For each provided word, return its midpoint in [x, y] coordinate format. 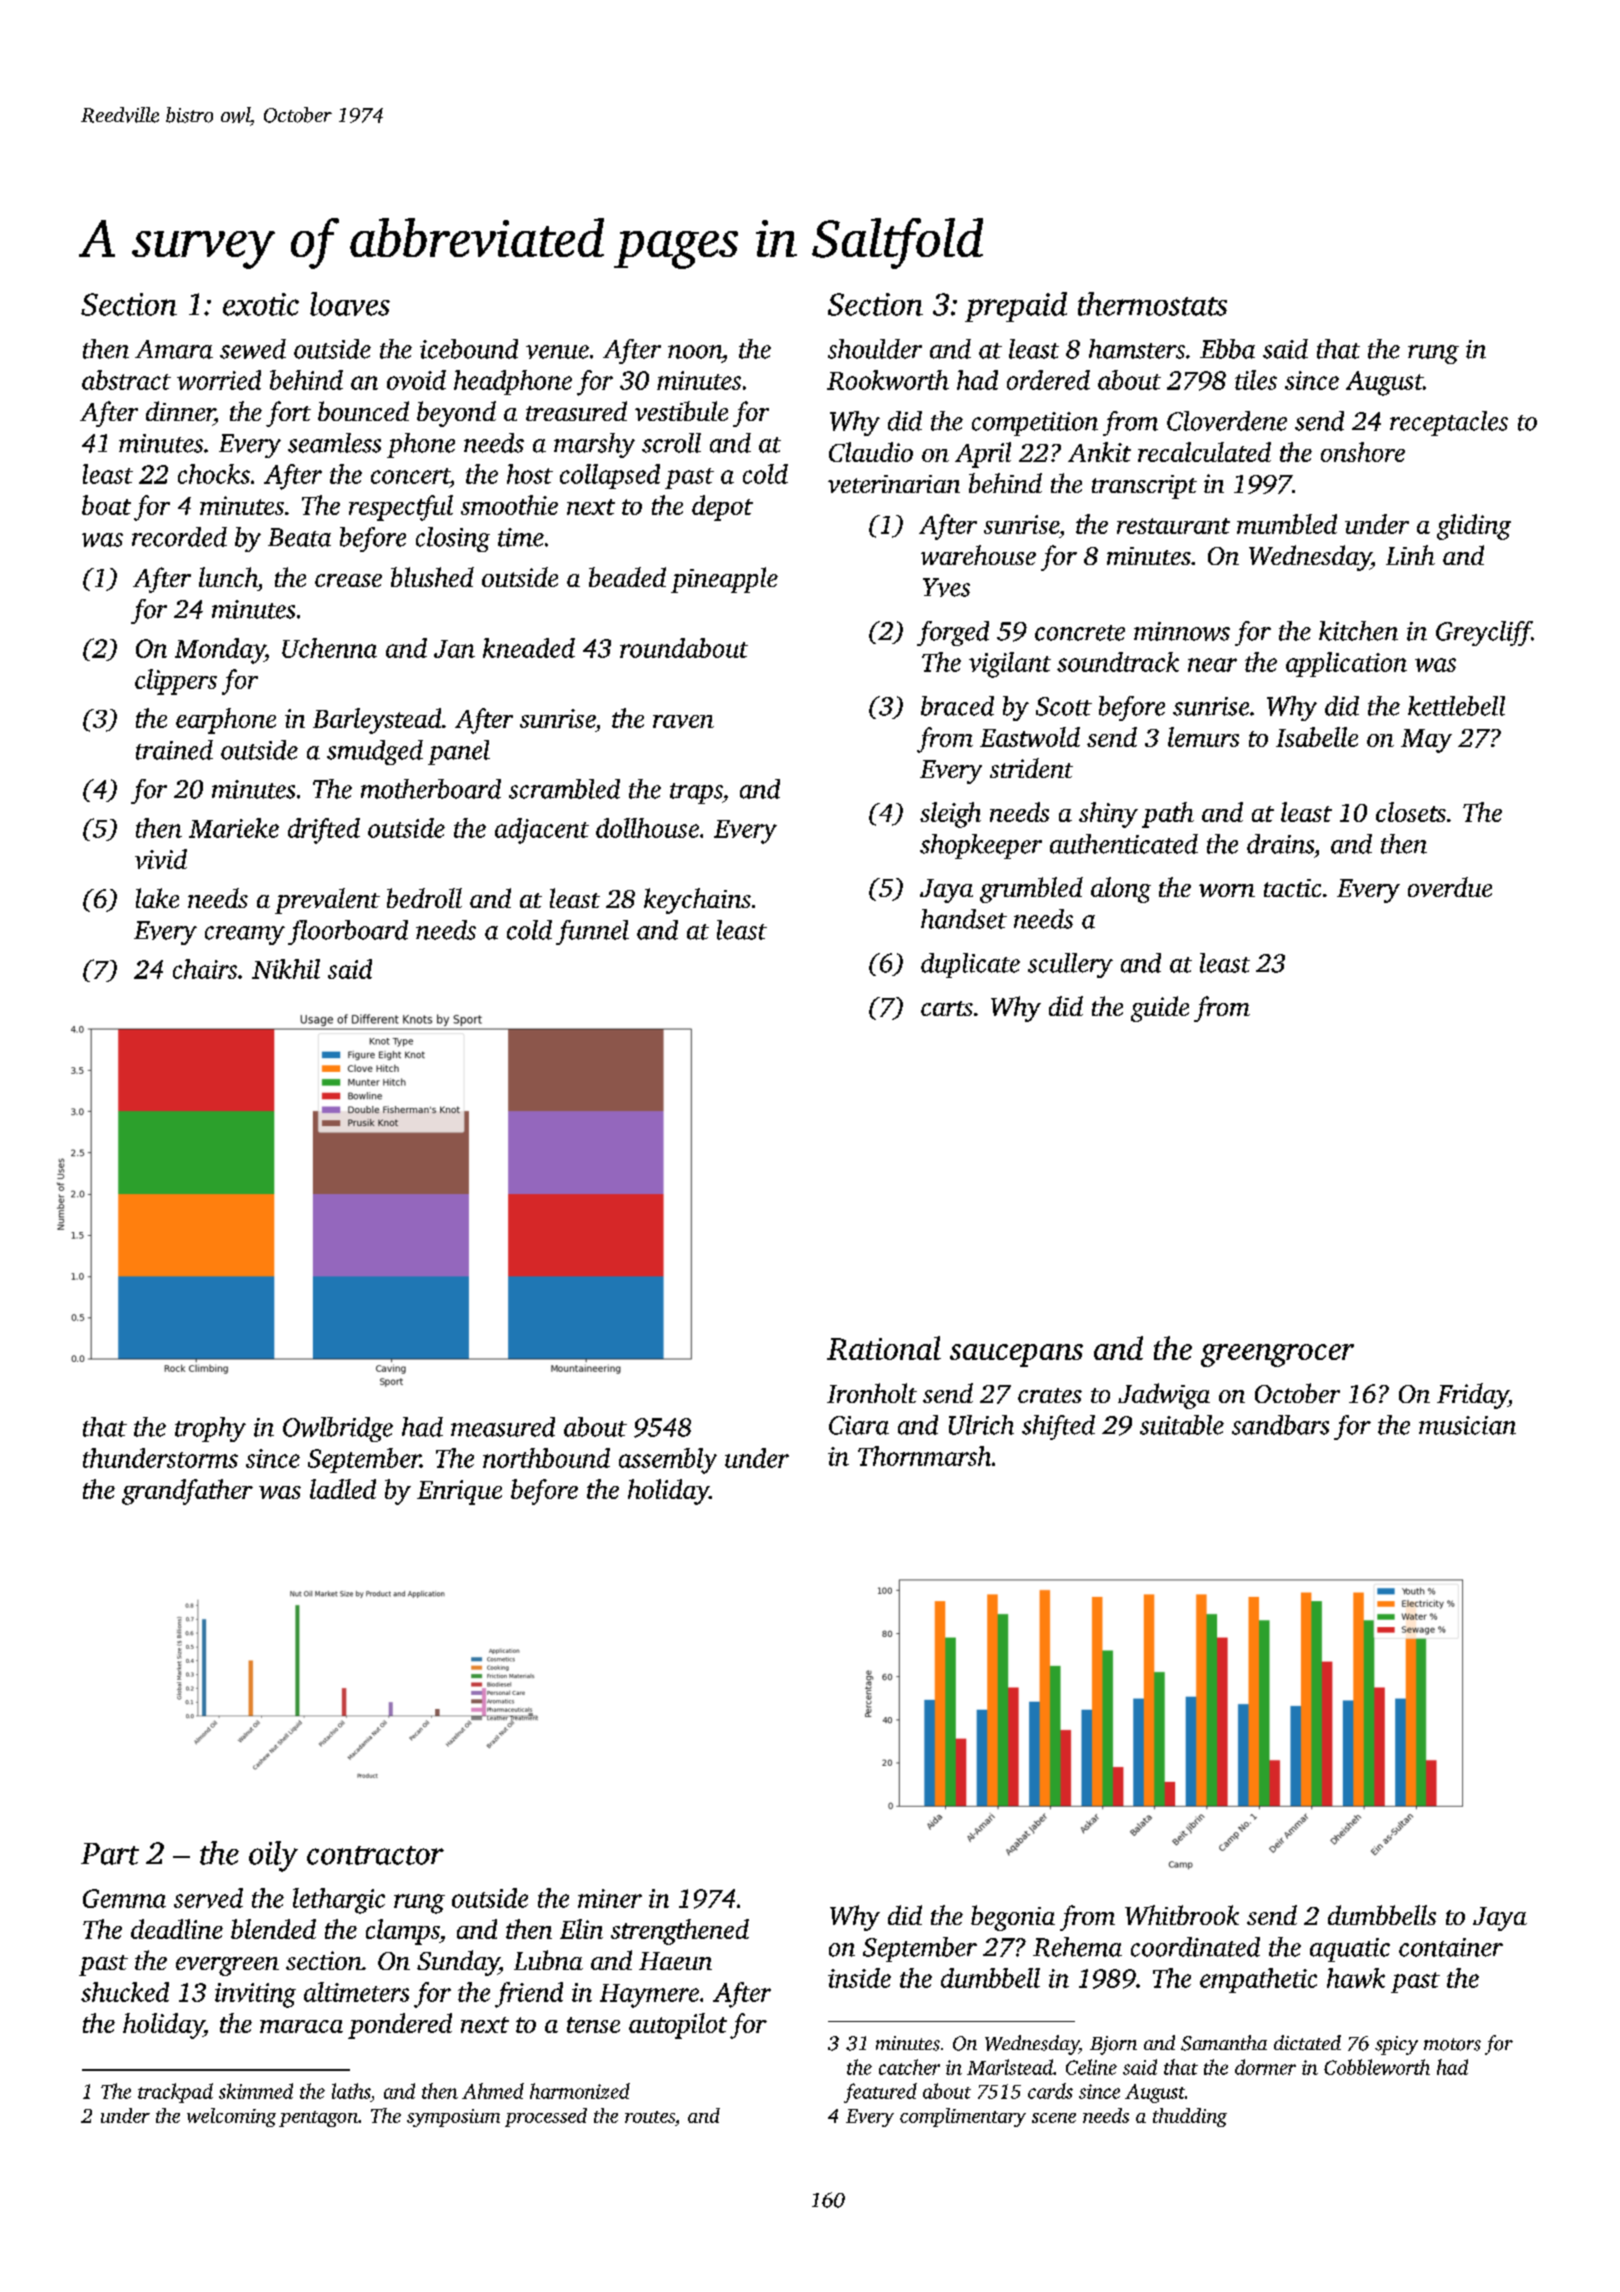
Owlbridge [338, 1429]
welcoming [231, 2117]
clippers [176, 682]
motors [1452, 2044]
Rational [884, 1348]
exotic [261, 304]
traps [696, 793]
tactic [1292, 888]
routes [650, 2117]
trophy [210, 1429]
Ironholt [872, 1393]
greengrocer [1277, 1355]
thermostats [1152, 304]
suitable [1182, 1425]
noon [695, 352]
